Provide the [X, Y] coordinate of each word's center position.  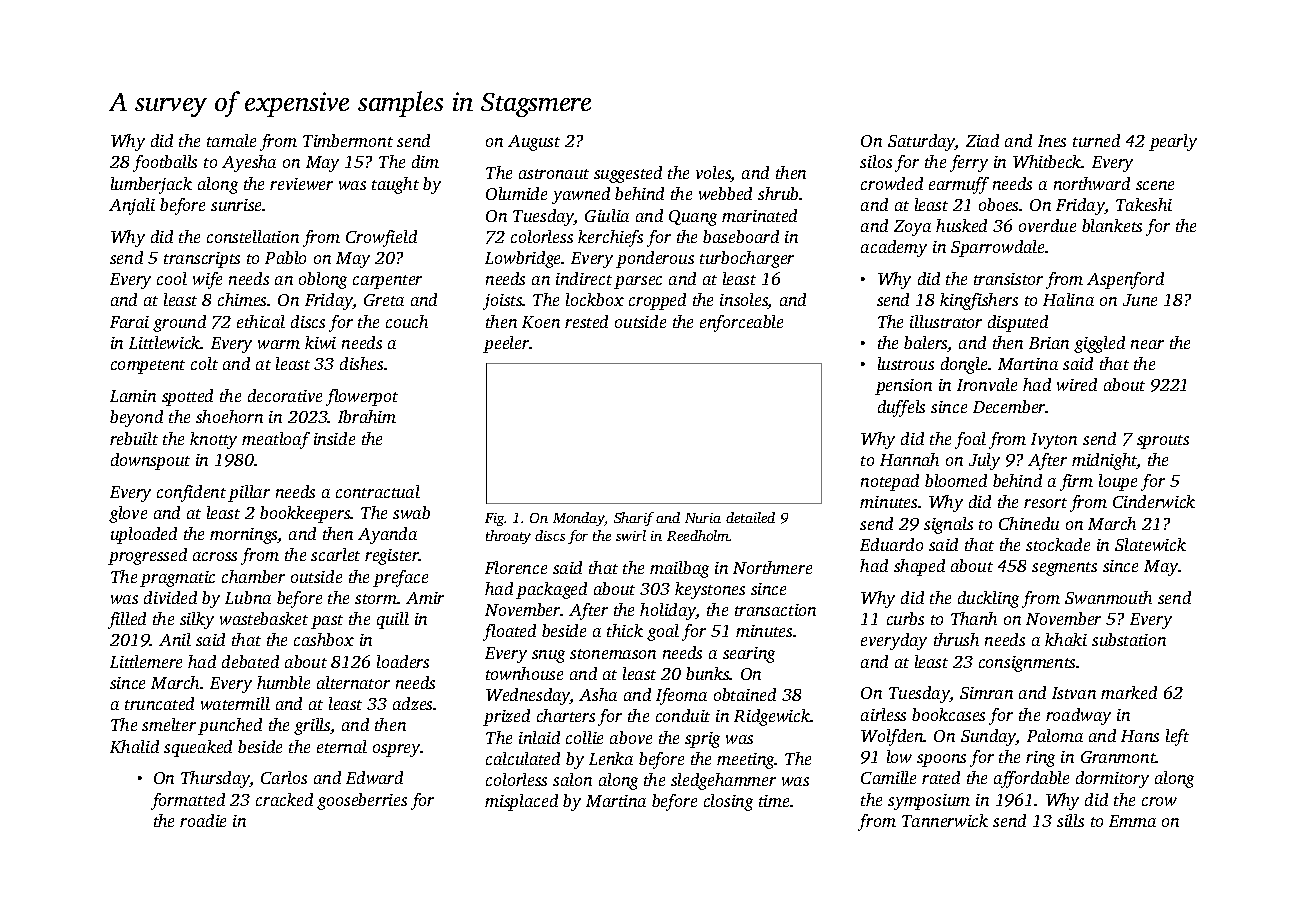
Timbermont [348, 140]
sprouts [1163, 442]
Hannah [909, 459]
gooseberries [362, 801]
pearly [1173, 142]
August [534, 143]
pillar [249, 493]
